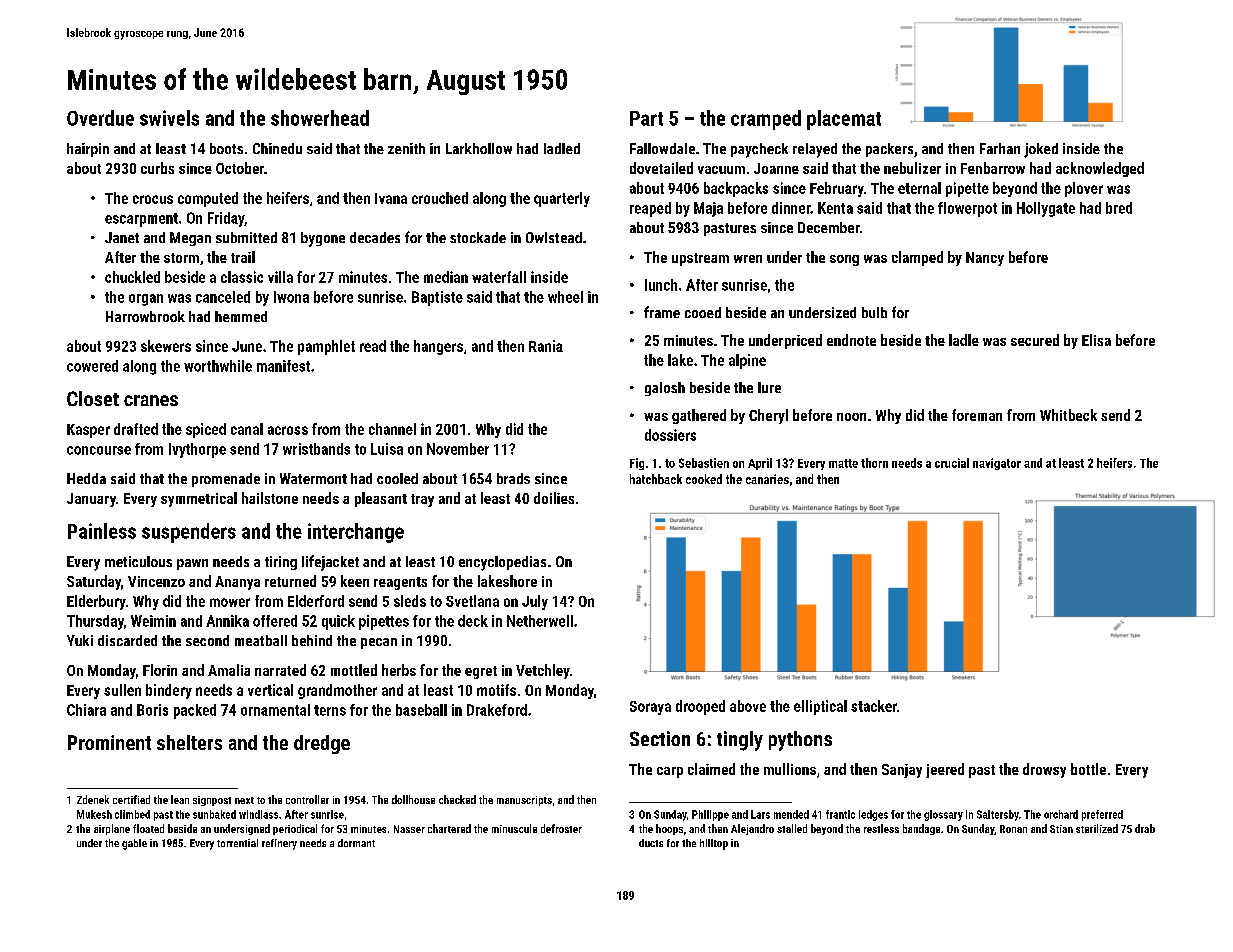  What do you see at coordinates (1088, 769) in the page?
I see `bottle` at bounding box center [1088, 769].
